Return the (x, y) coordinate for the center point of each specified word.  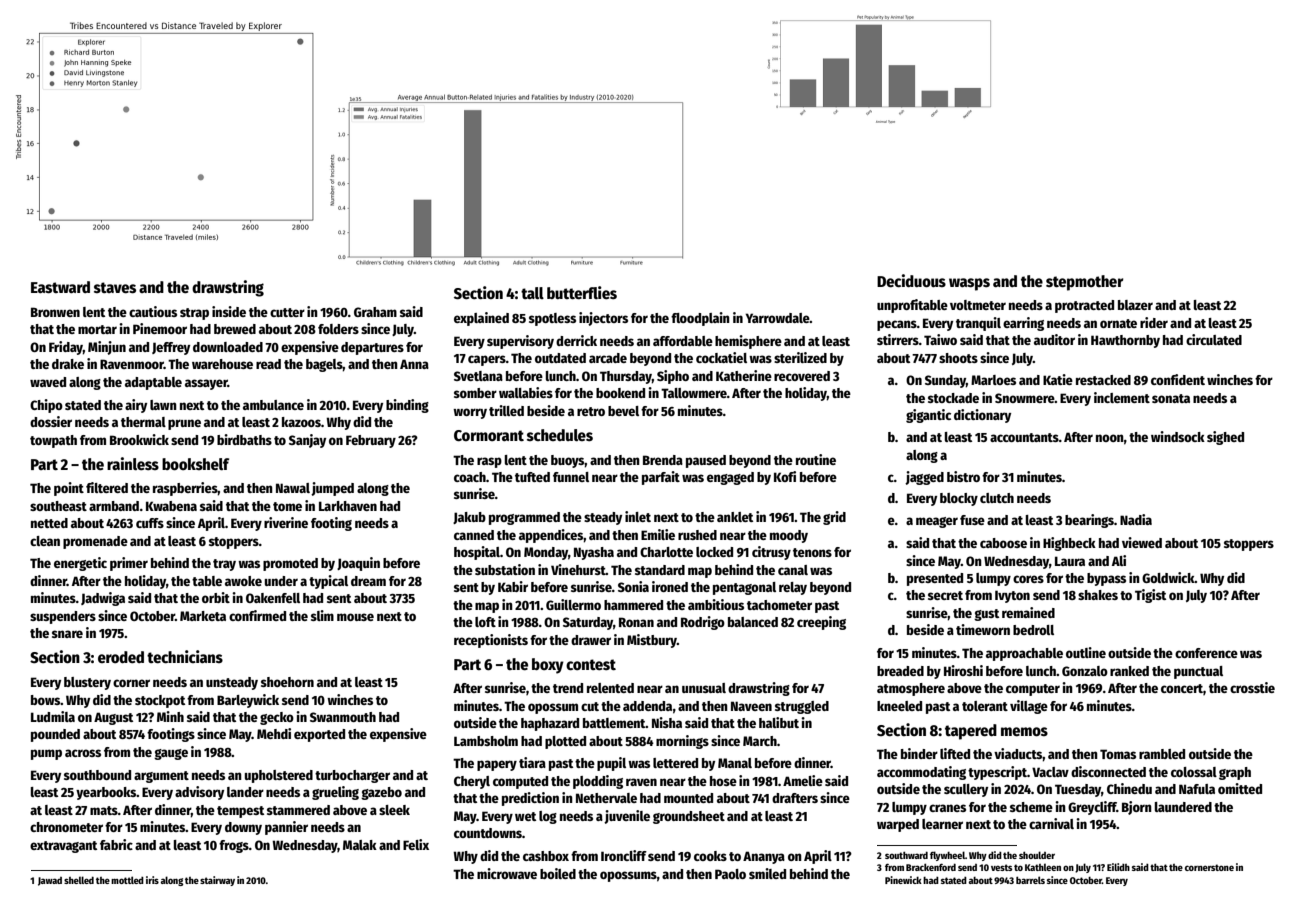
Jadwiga (103, 599)
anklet (735, 517)
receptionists (491, 641)
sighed (1225, 438)
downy (243, 828)
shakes (1098, 595)
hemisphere (748, 342)
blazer (1135, 305)
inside (229, 311)
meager (937, 522)
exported (319, 735)
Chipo (46, 406)
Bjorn (1137, 808)
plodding (598, 782)
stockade (953, 398)
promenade (95, 542)
